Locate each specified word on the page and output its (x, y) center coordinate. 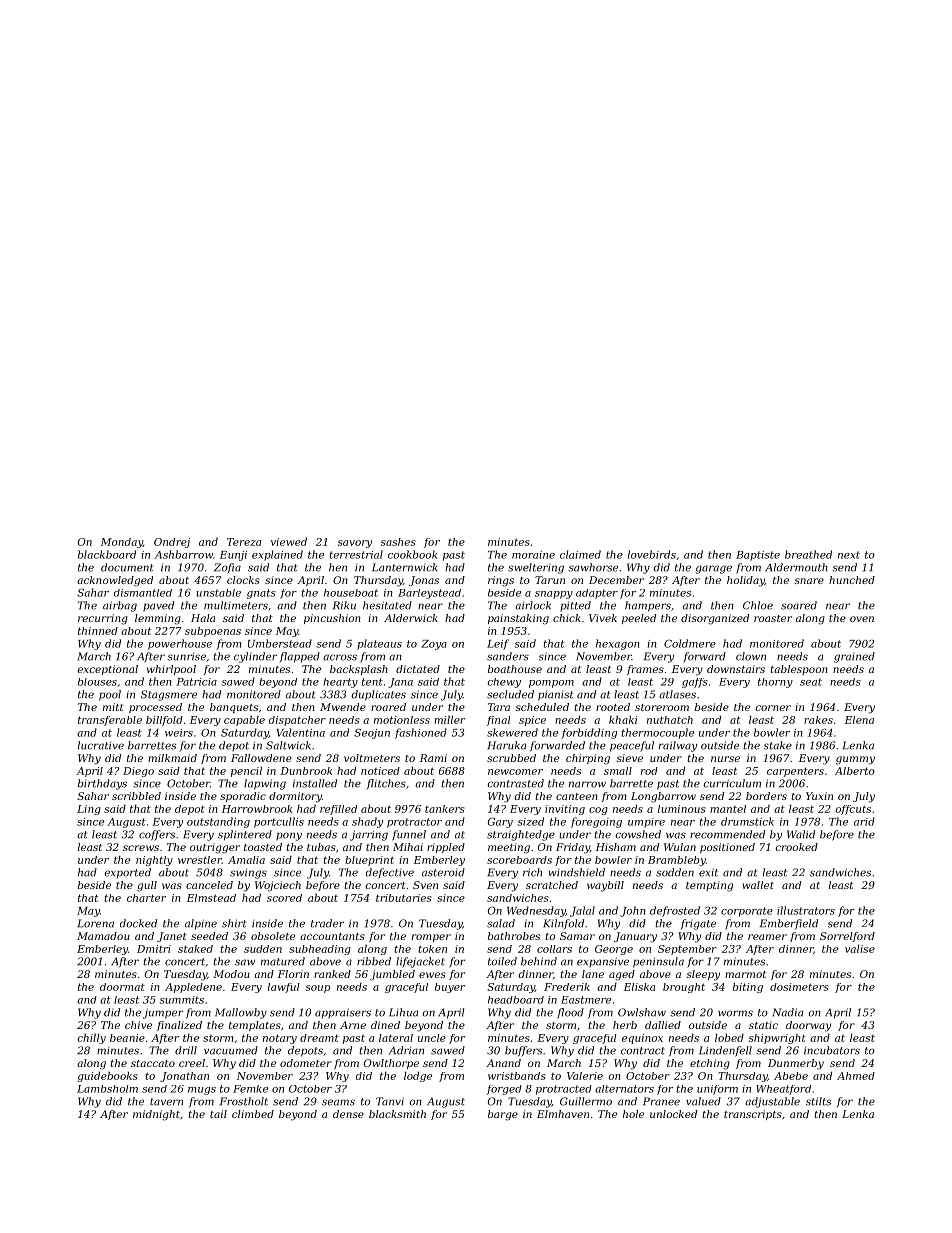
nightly (154, 861)
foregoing (596, 822)
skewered (512, 732)
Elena (859, 720)
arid (864, 821)
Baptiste (758, 556)
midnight (156, 1115)
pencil (246, 772)
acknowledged (115, 581)
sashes (398, 542)
